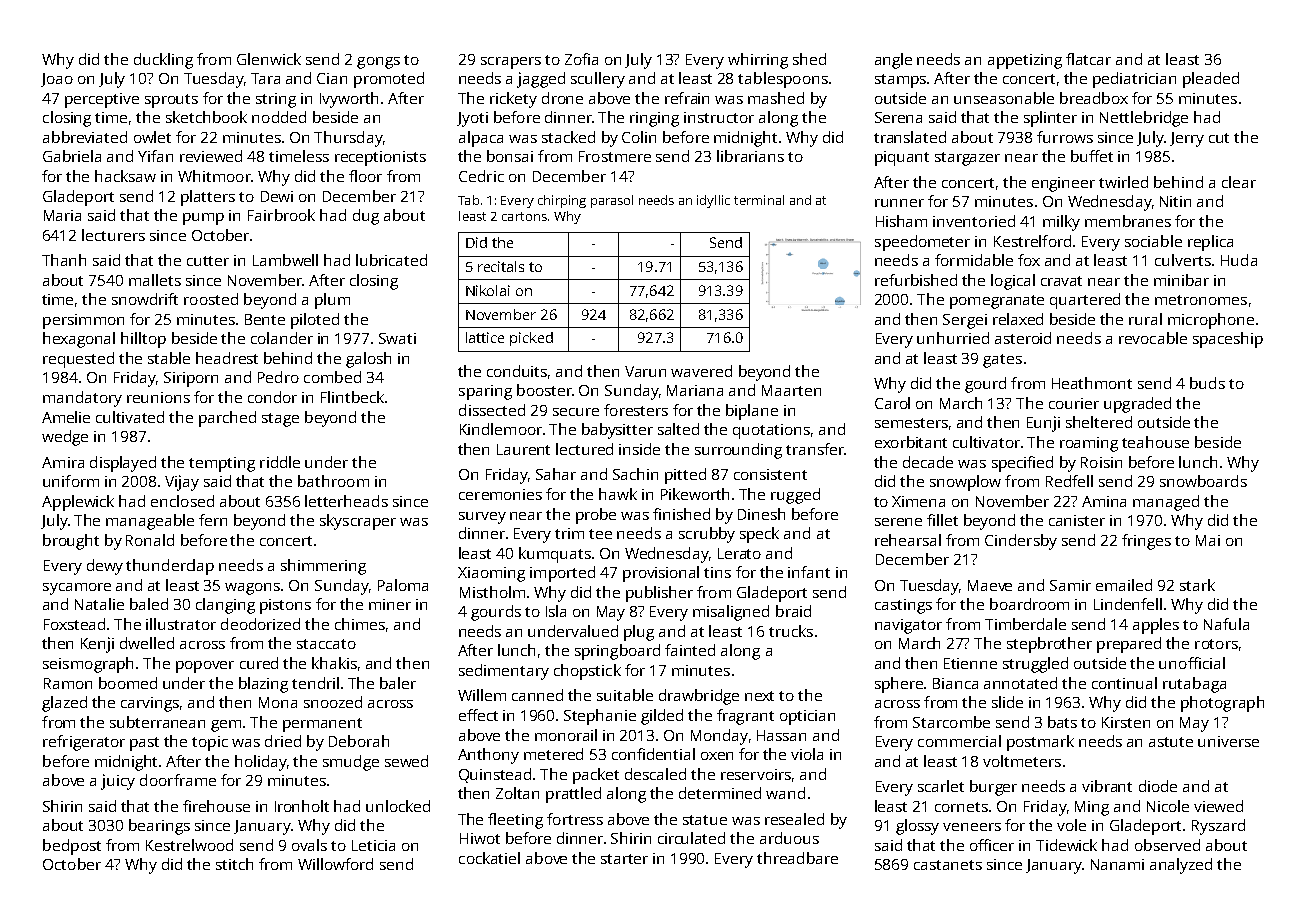 Image resolution: width=1308 pixels, height=924 pixels. Describe the element at coordinates (511, 63) in the screenshot. I see `scrapers` at that location.
